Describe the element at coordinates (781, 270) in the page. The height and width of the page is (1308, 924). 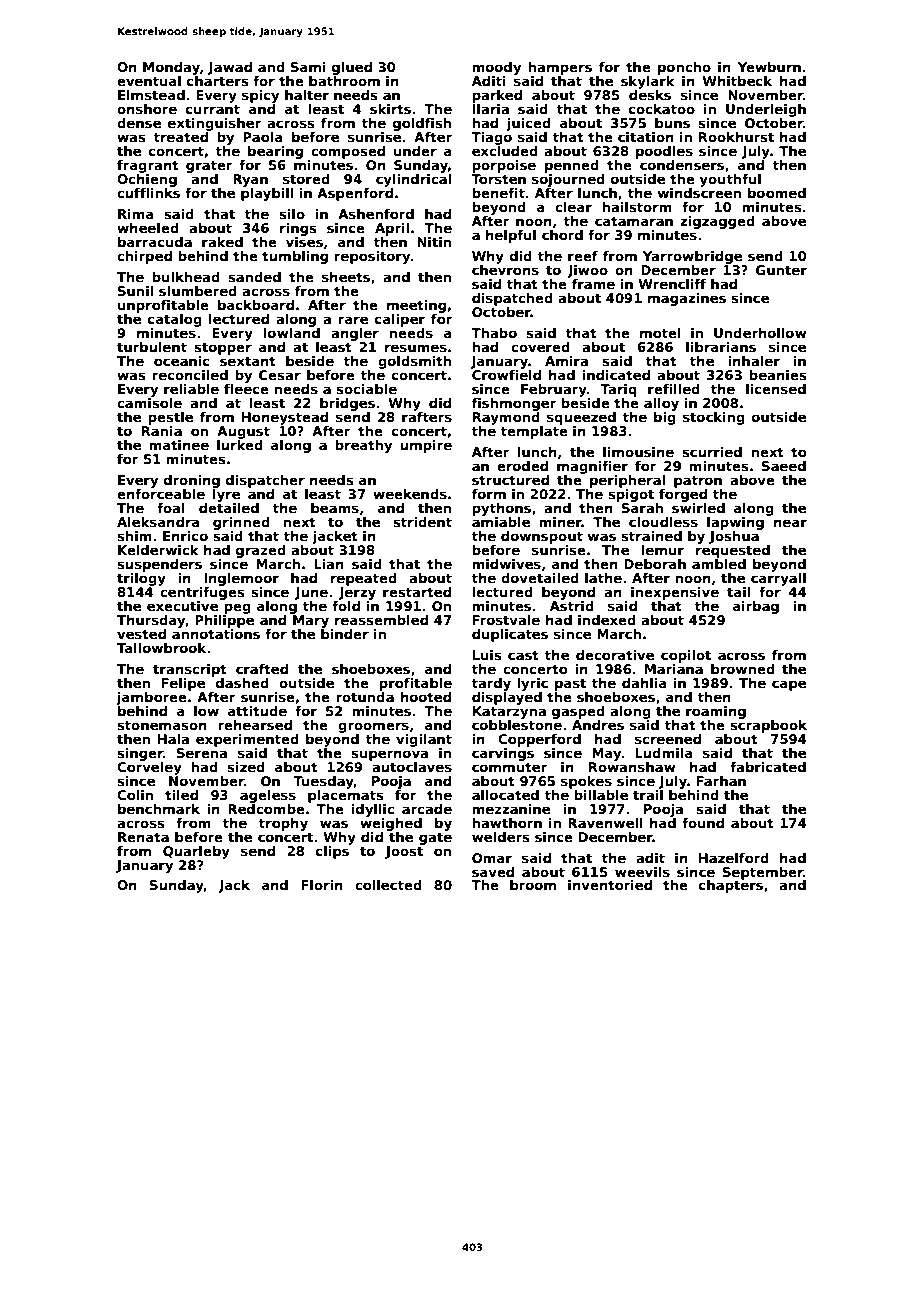
I see `Gunter` at that location.
